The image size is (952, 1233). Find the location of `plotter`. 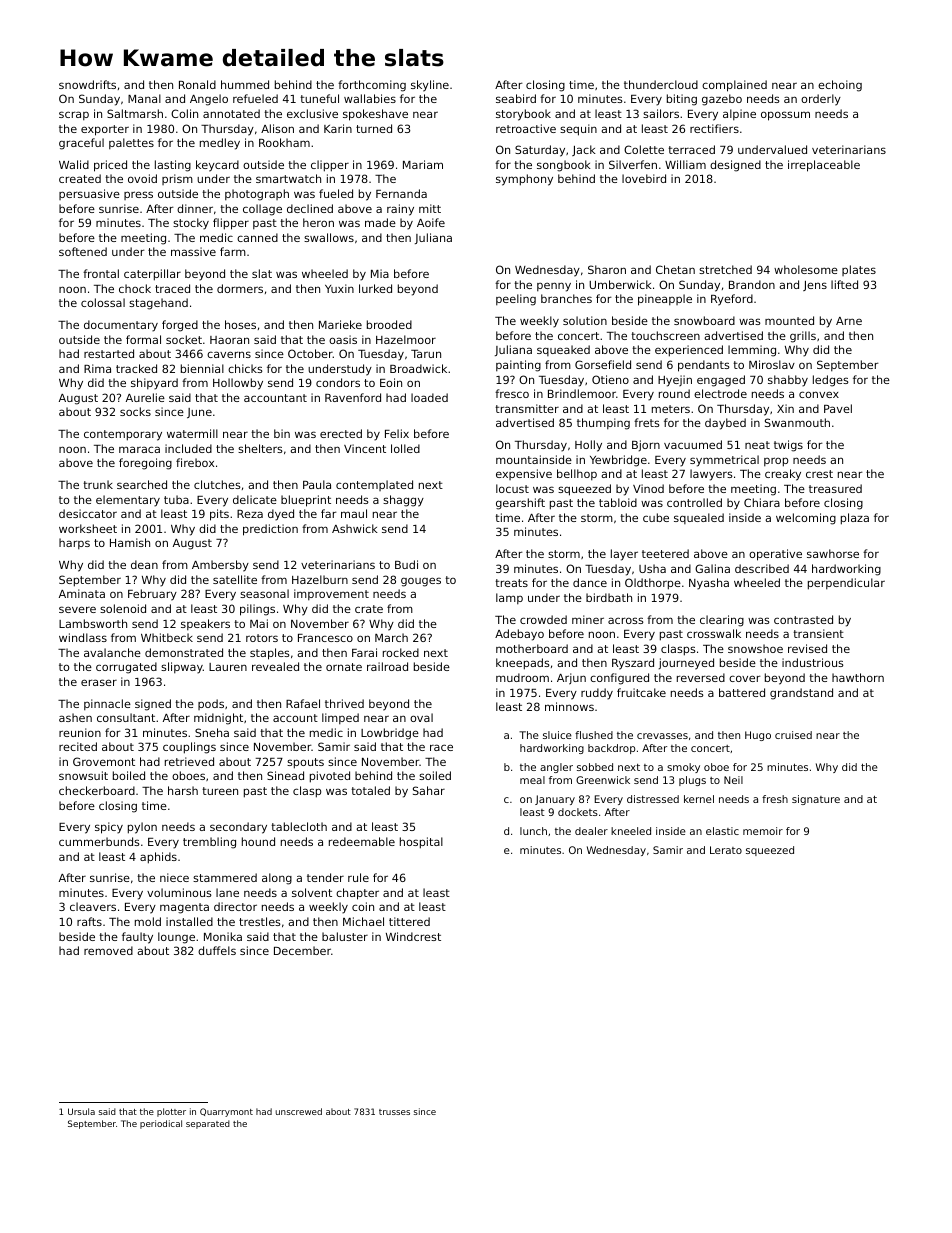

plotter is located at coordinates (171, 1112).
